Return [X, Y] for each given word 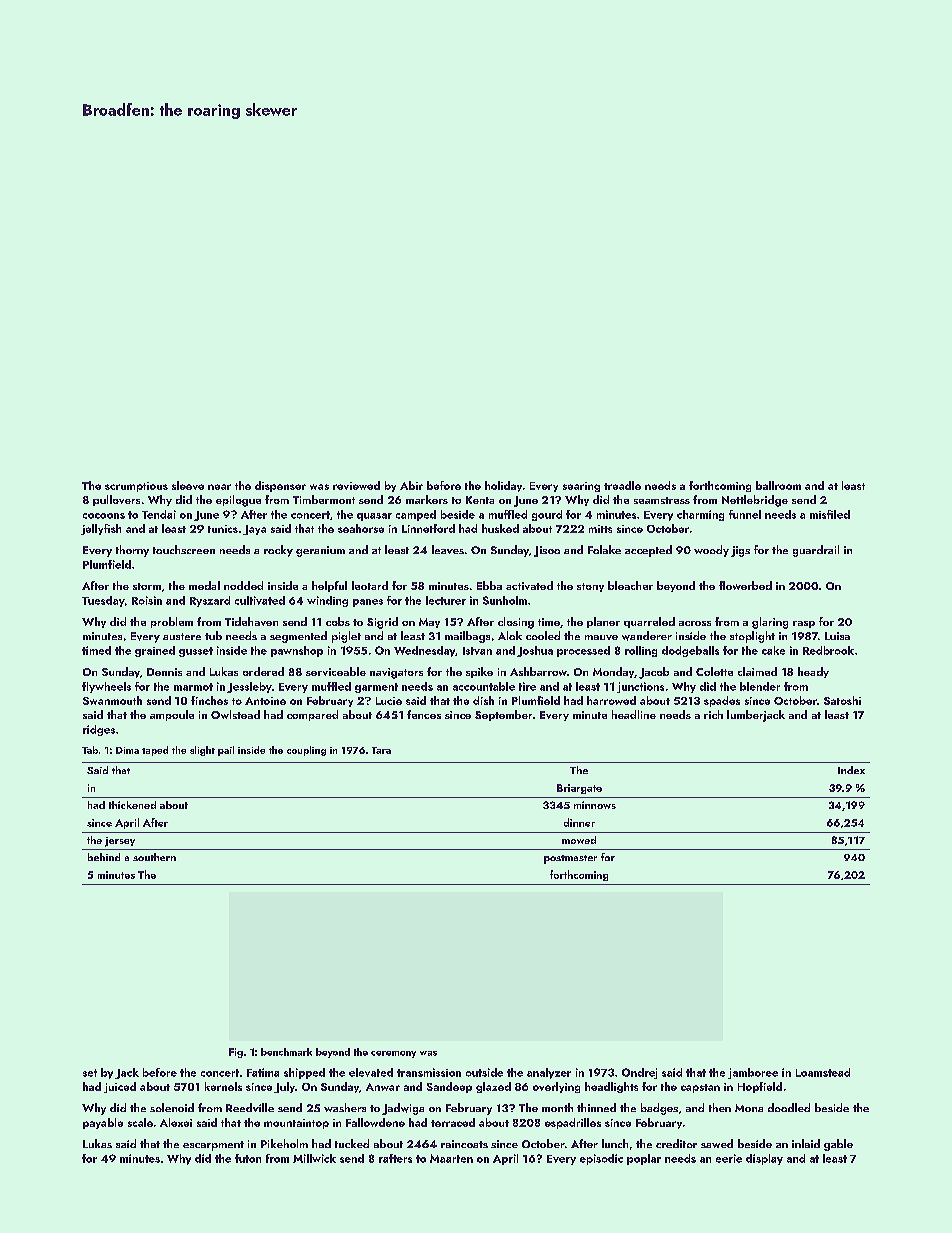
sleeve [188, 485]
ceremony [393, 1054]
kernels [223, 1086]
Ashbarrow [538, 671]
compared [312, 715]
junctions [640, 687]
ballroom [778, 485]
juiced [120, 1087]
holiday [503, 486]
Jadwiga [403, 1109]
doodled [789, 1107]
